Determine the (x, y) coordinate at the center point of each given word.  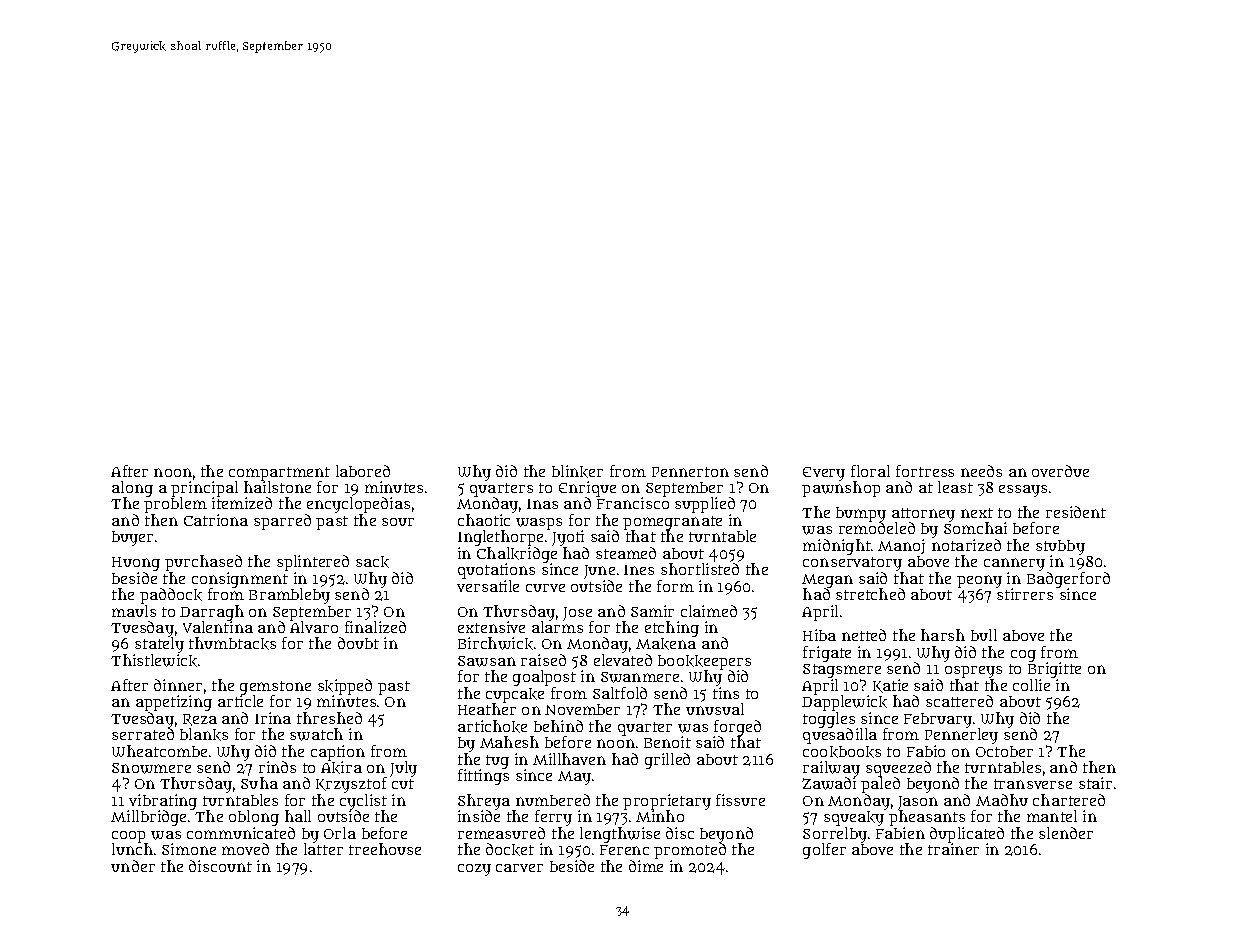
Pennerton (690, 472)
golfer (824, 851)
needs (981, 471)
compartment (279, 474)
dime (646, 866)
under (133, 866)
